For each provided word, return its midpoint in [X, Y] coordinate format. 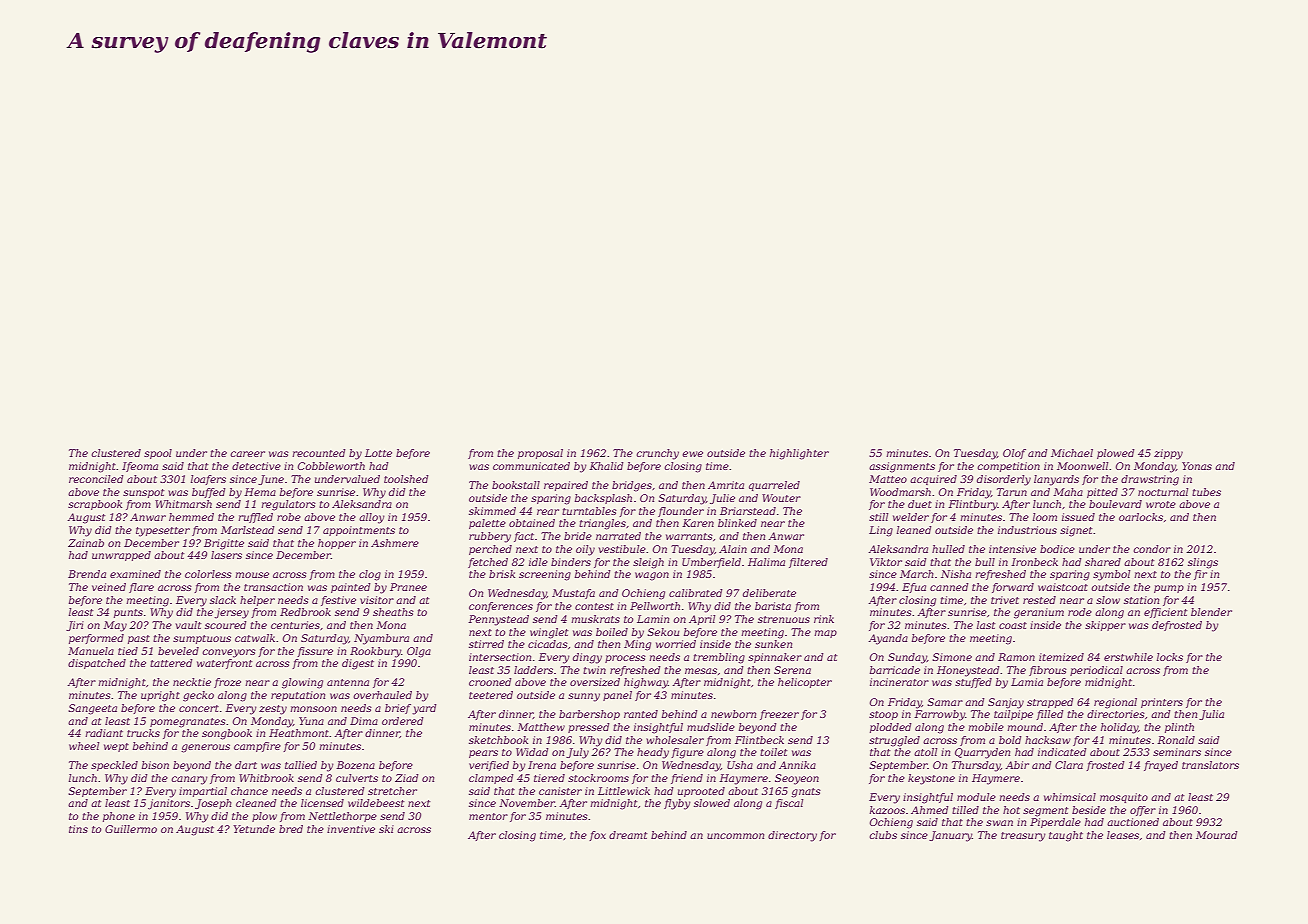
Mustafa [573, 594]
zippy [1168, 454]
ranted [641, 714]
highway [646, 683]
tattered [171, 663]
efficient [1165, 613]
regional [1115, 703]
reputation [298, 696]
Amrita [726, 485]
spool [158, 454]
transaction [273, 587]
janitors [169, 804]
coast [1013, 625]
